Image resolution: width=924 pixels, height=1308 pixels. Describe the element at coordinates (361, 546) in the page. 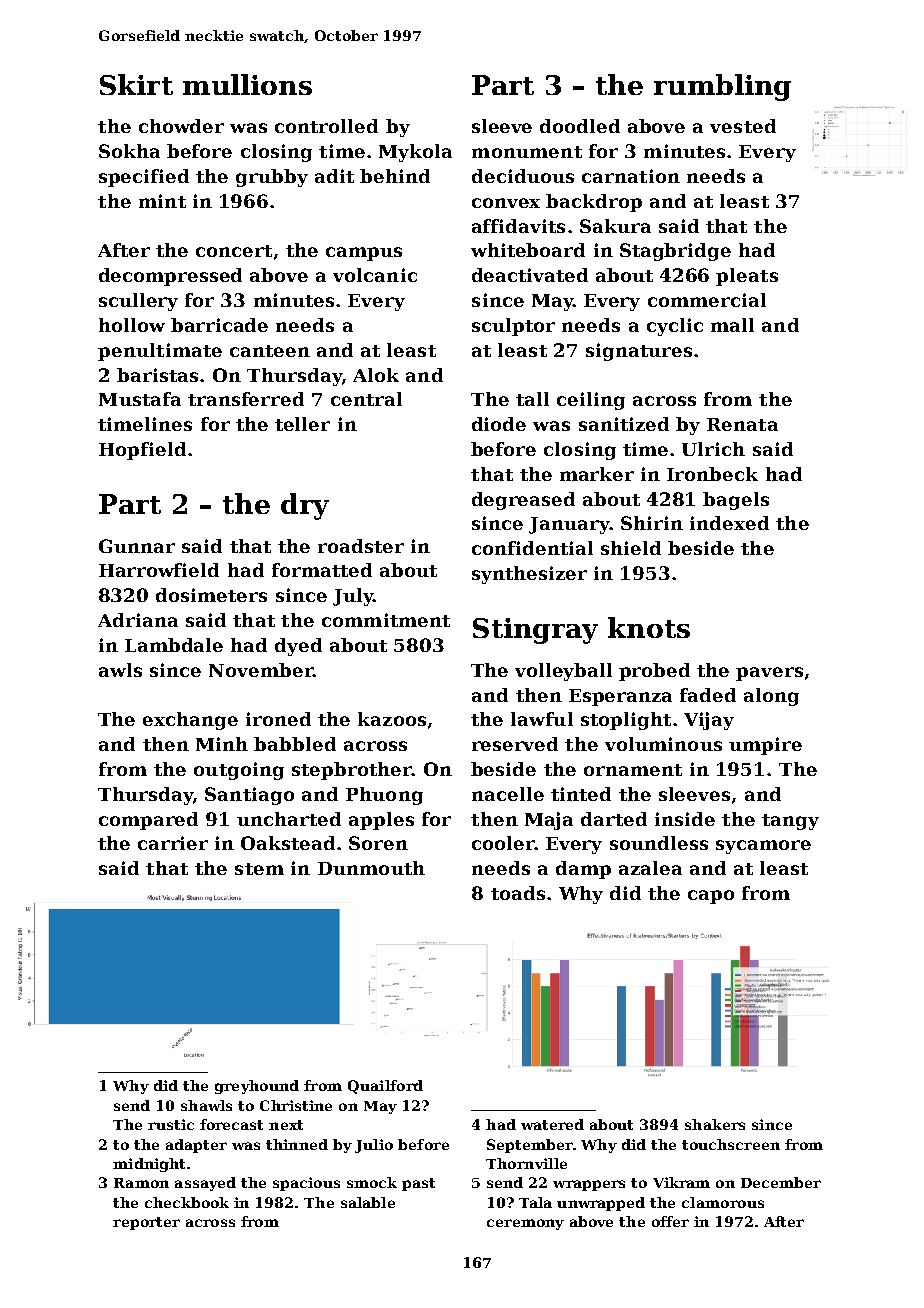

I see `roadster` at that location.
